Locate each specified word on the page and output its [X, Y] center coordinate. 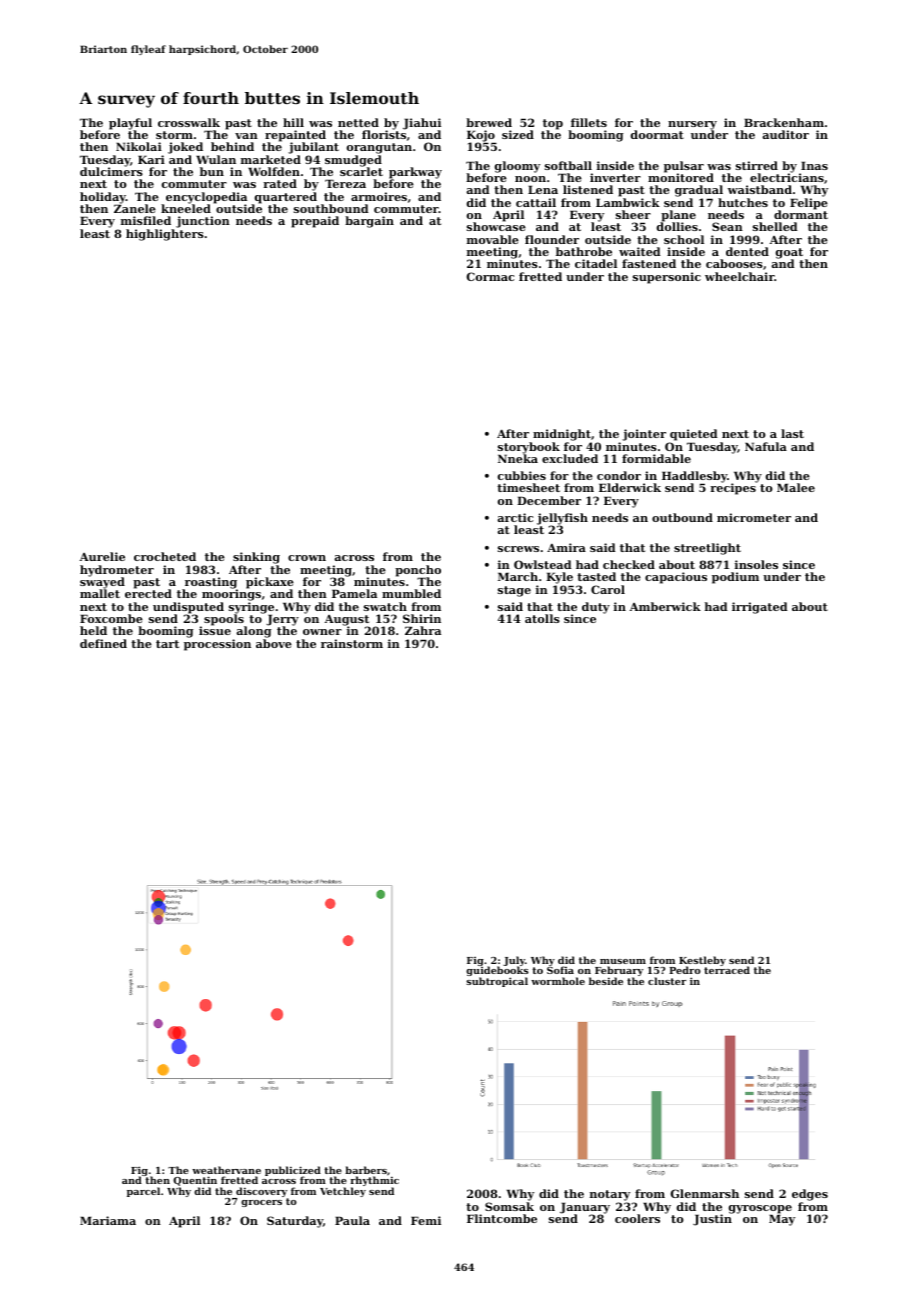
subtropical [497, 982]
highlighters [165, 235]
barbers [366, 1170]
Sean [727, 226]
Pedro [685, 970]
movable [493, 239]
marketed [271, 159]
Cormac [490, 276]
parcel [143, 1192]
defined [103, 643]
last [792, 433]
